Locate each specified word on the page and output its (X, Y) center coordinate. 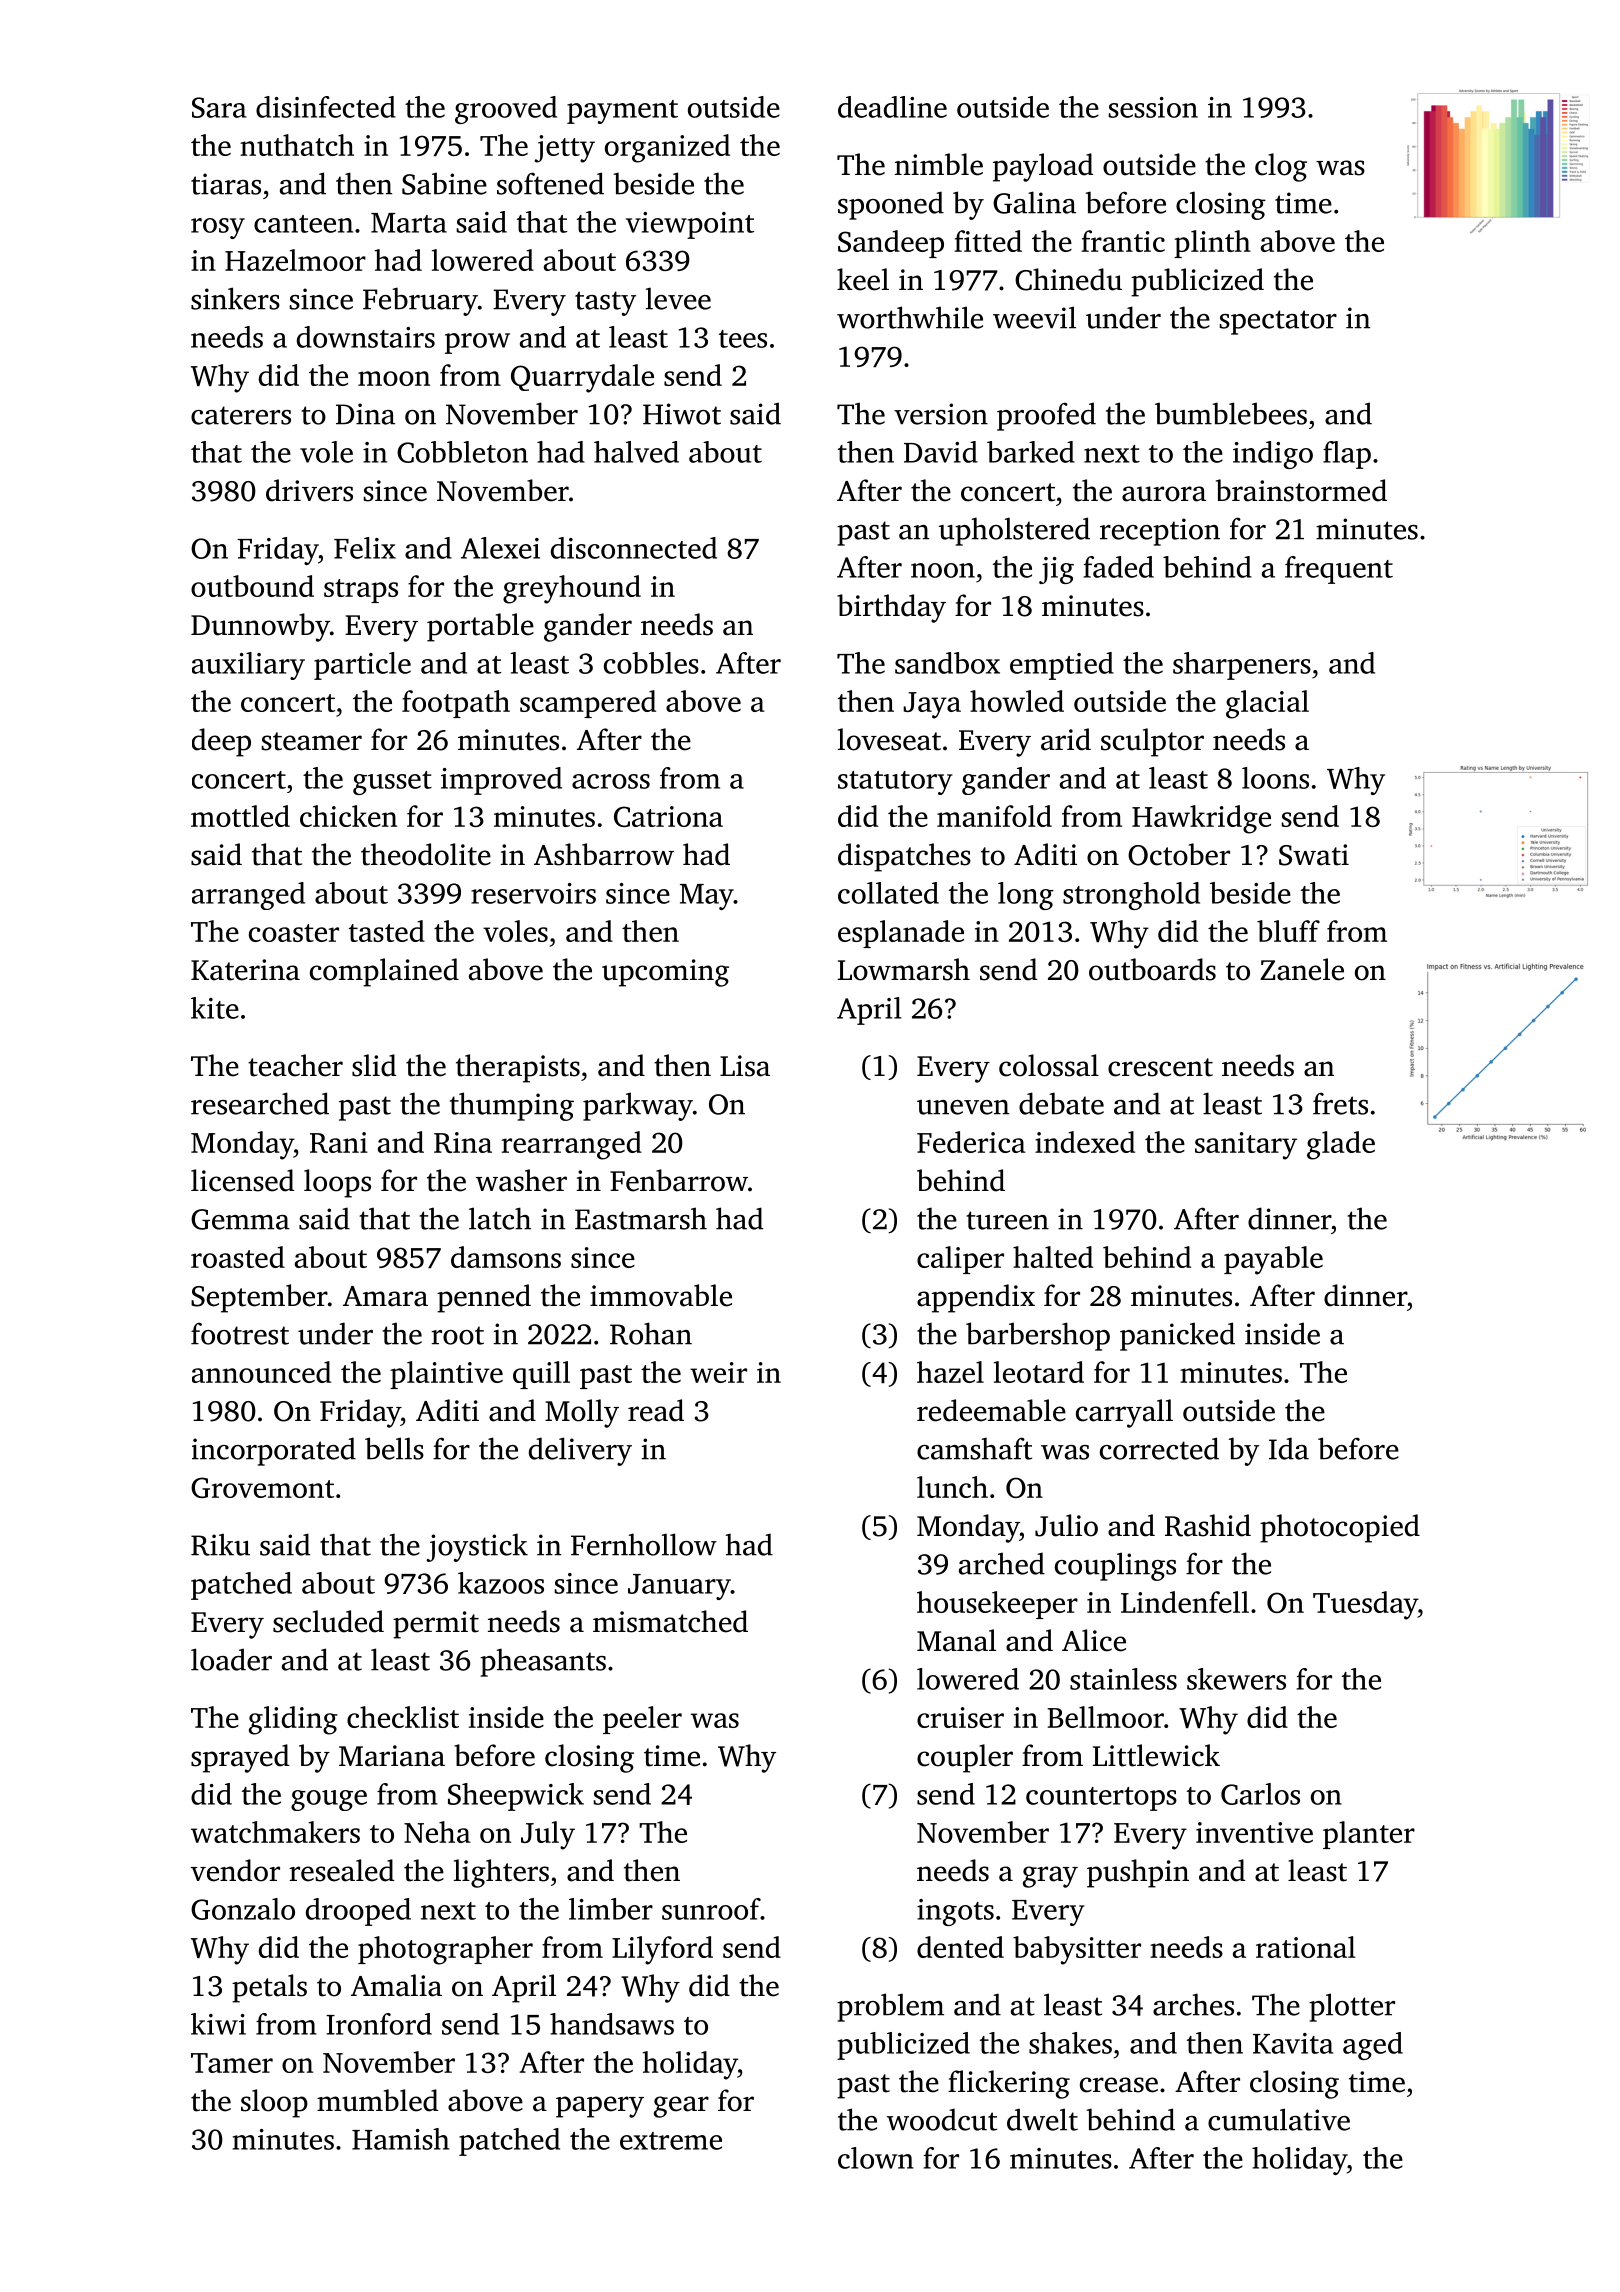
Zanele (1302, 969)
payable (1273, 1260)
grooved (506, 110)
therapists (518, 1068)
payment (622, 112)
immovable (661, 1295)
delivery (580, 1451)
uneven (963, 1107)
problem (890, 2007)
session (1153, 107)
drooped (358, 1912)
